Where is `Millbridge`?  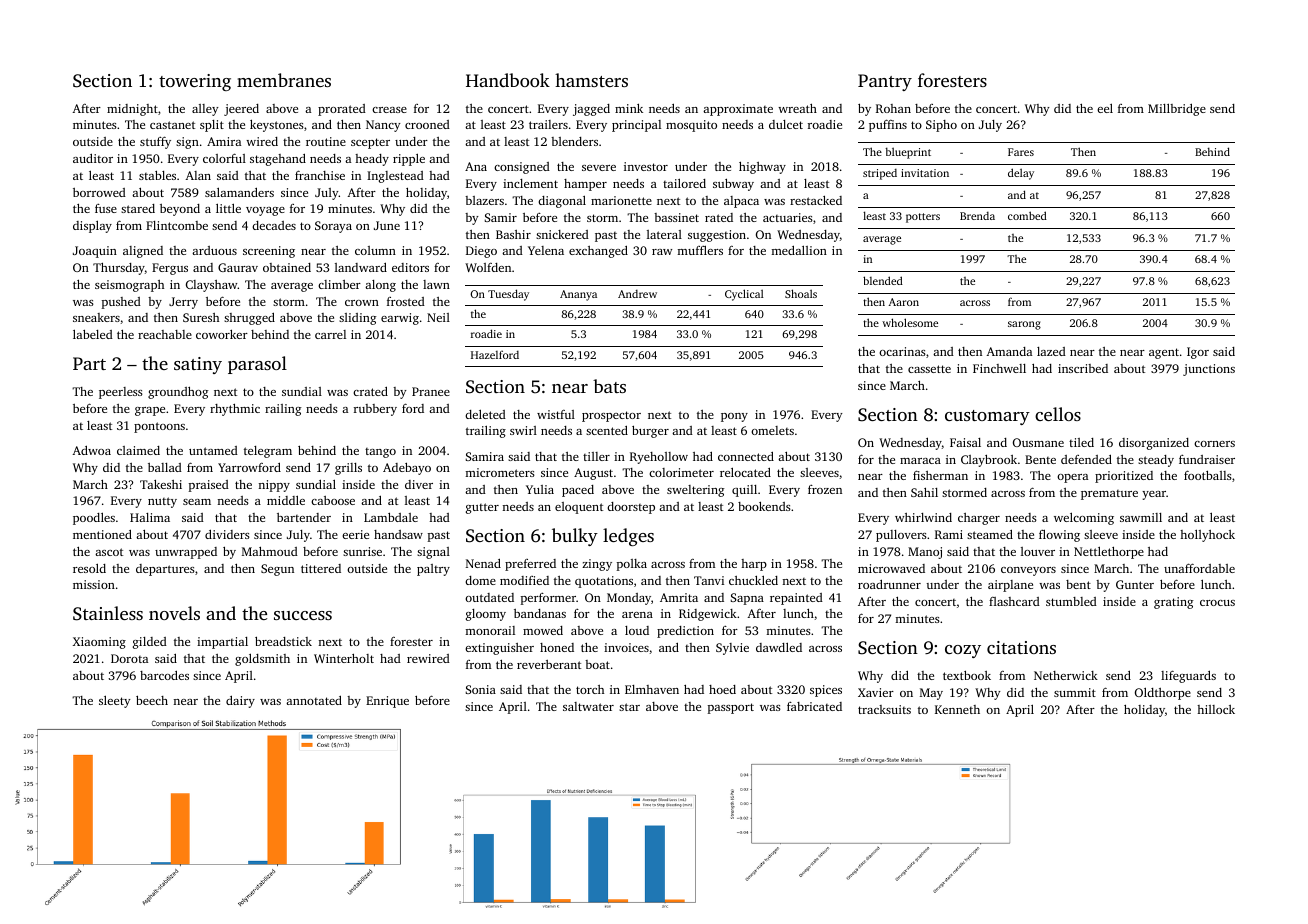 Millbridge is located at coordinates (1177, 109).
